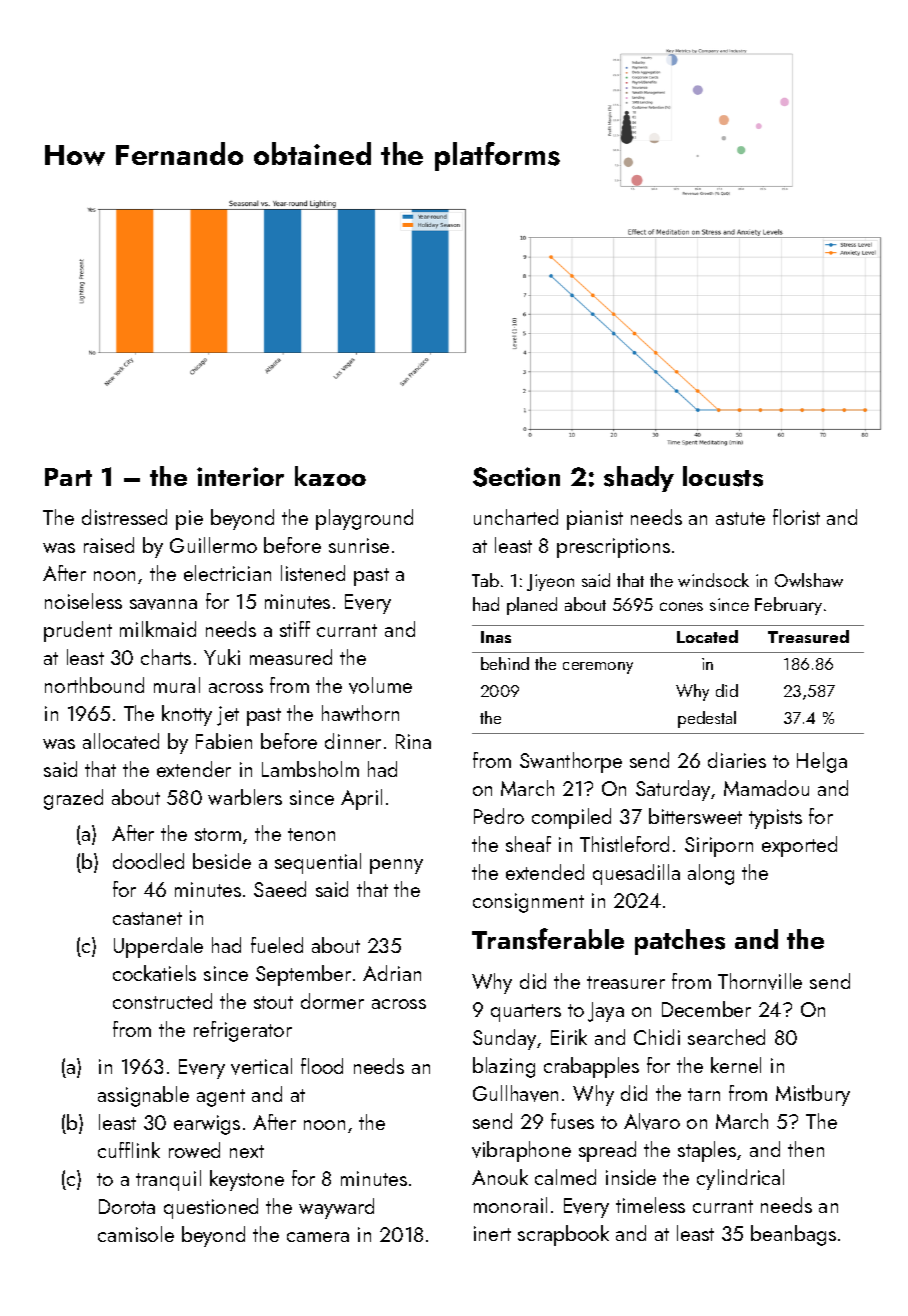 The width and height of the image is (908, 1316). What do you see at coordinates (311, 834) in the image?
I see `tenon` at bounding box center [311, 834].
